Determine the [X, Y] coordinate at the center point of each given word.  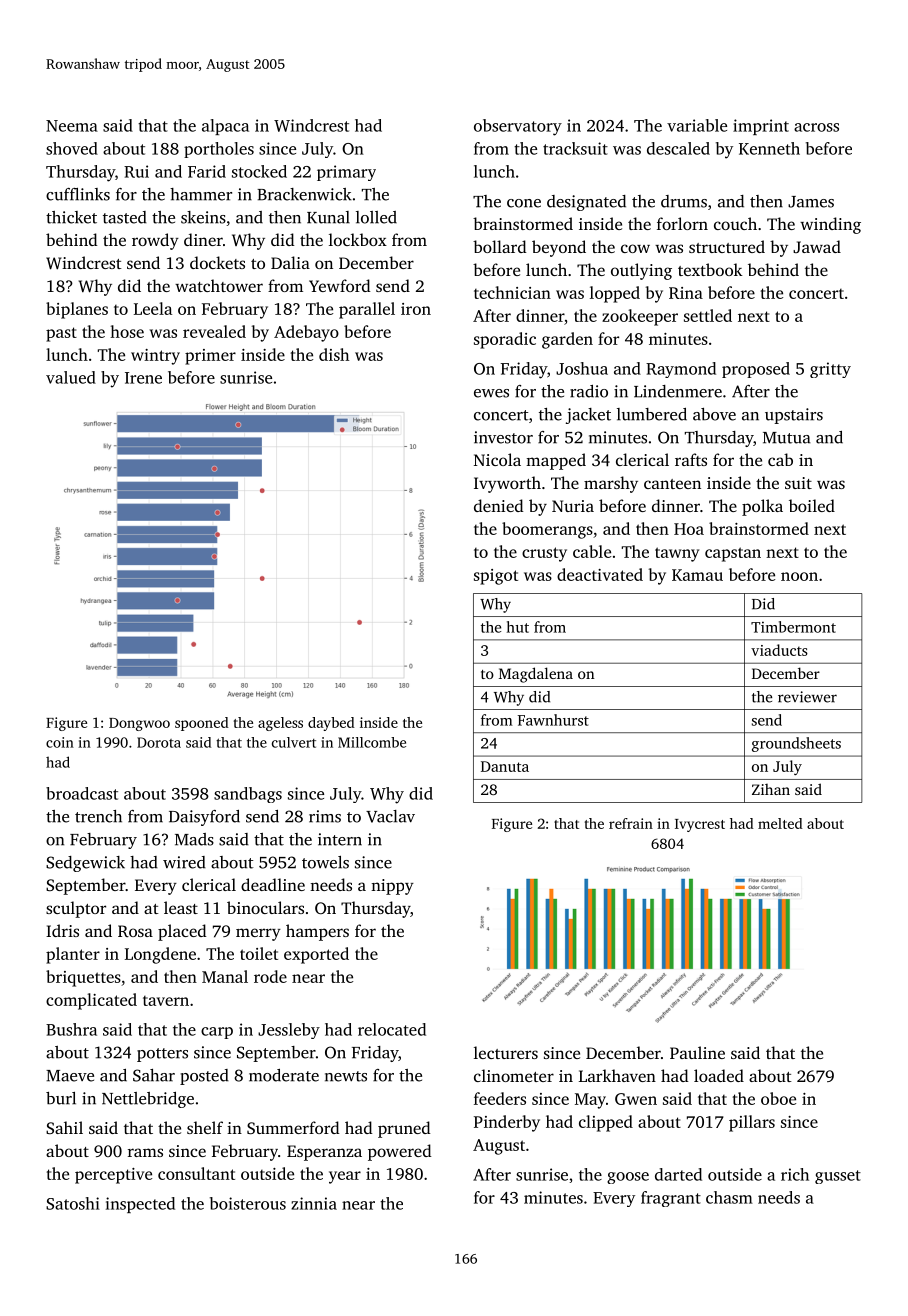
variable [697, 125]
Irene [143, 378]
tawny [677, 554]
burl [61, 1098]
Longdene [160, 955]
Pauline [697, 1052]
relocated [392, 1029]
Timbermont [793, 627]
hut [518, 627]
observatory [518, 127]
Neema [72, 126]
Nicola [497, 459]
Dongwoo [139, 724]
